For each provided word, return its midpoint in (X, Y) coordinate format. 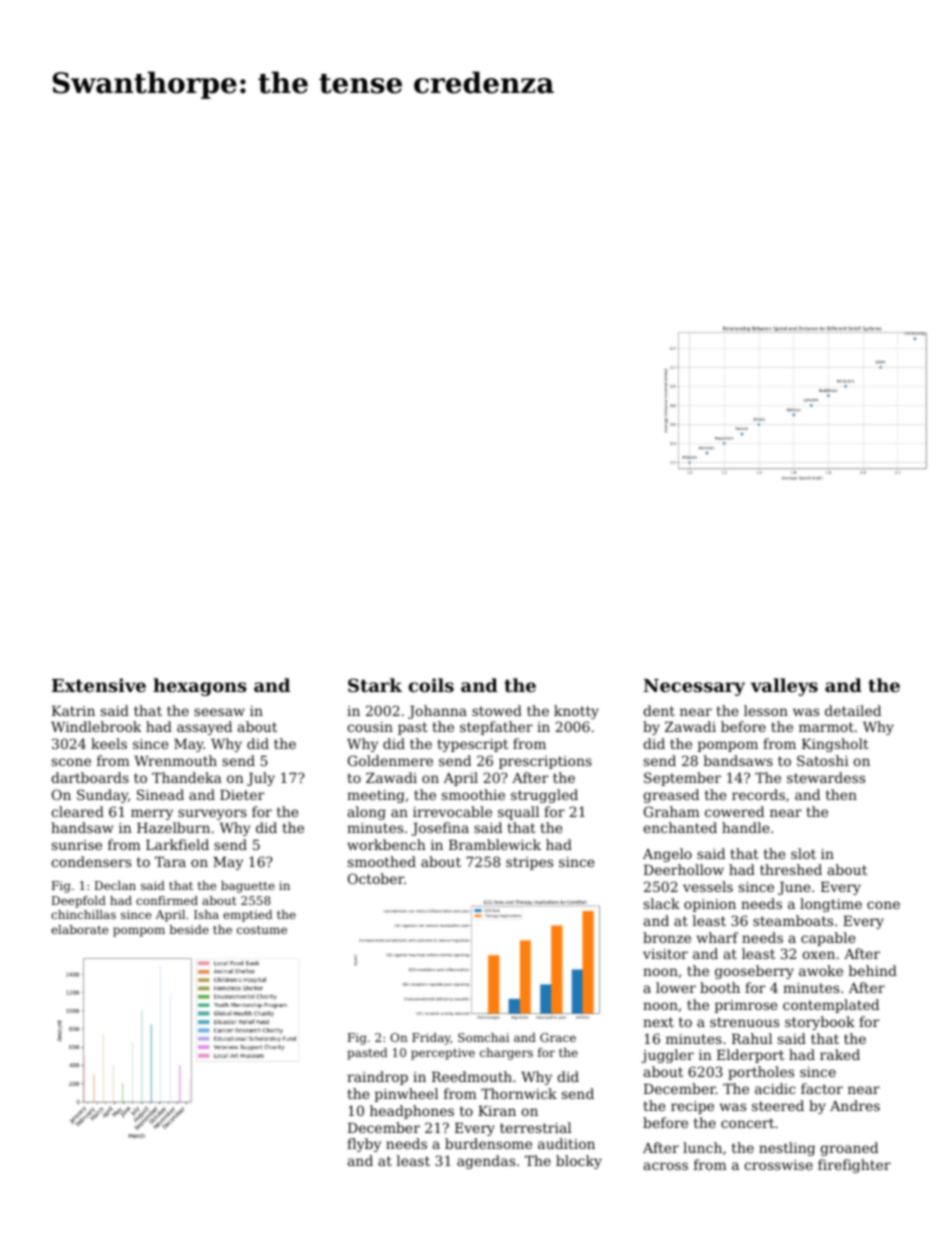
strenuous (744, 1022)
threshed (791, 869)
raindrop (377, 1078)
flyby (364, 1145)
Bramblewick (495, 844)
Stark (375, 685)
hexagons (200, 687)
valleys (784, 687)
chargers (506, 1054)
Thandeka (187, 777)
